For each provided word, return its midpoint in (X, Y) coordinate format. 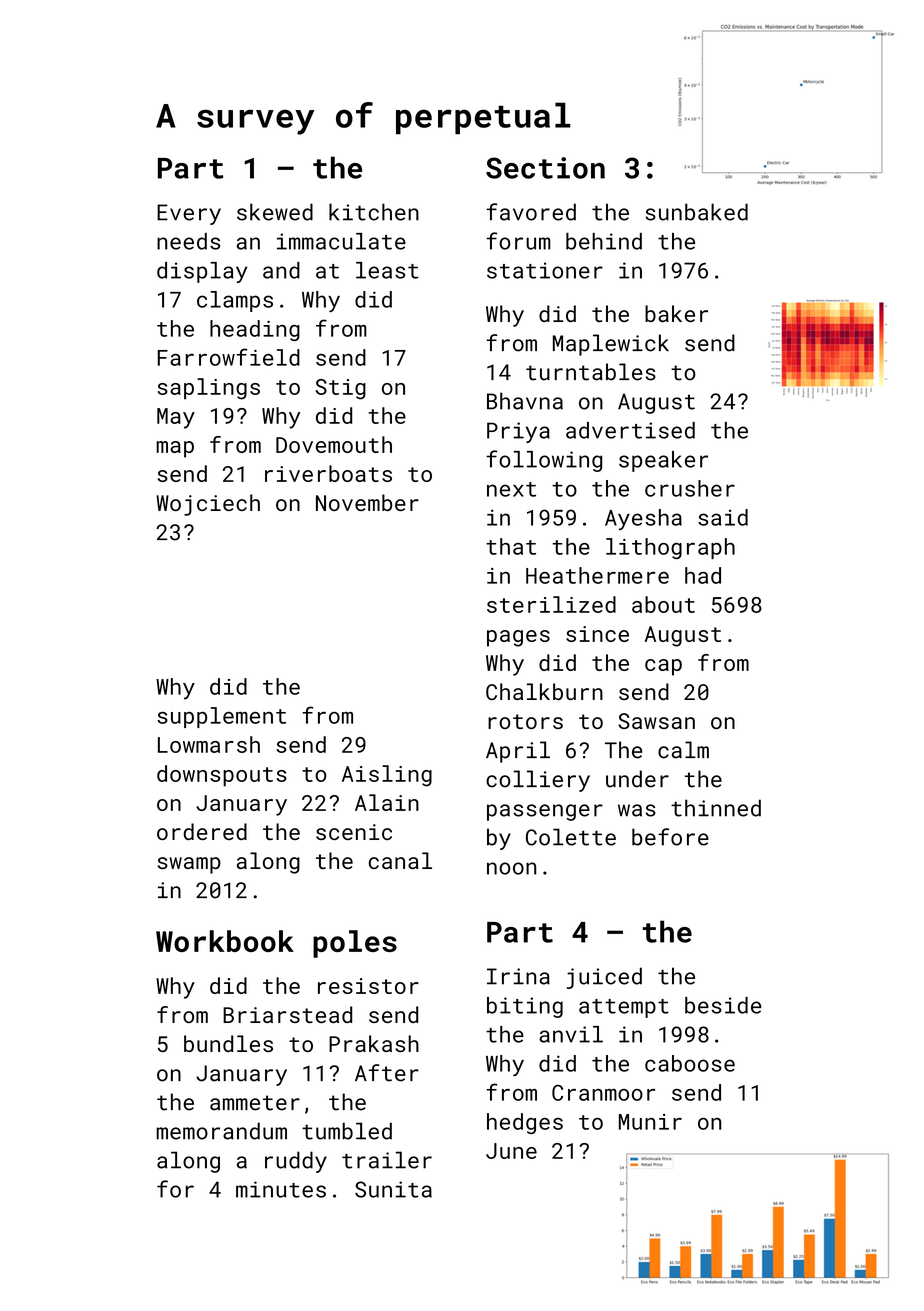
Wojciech (208, 505)
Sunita (393, 1189)
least (387, 270)
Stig (341, 389)
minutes (281, 1189)
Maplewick (611, 345)
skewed (275, 212)
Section (545, 168)
